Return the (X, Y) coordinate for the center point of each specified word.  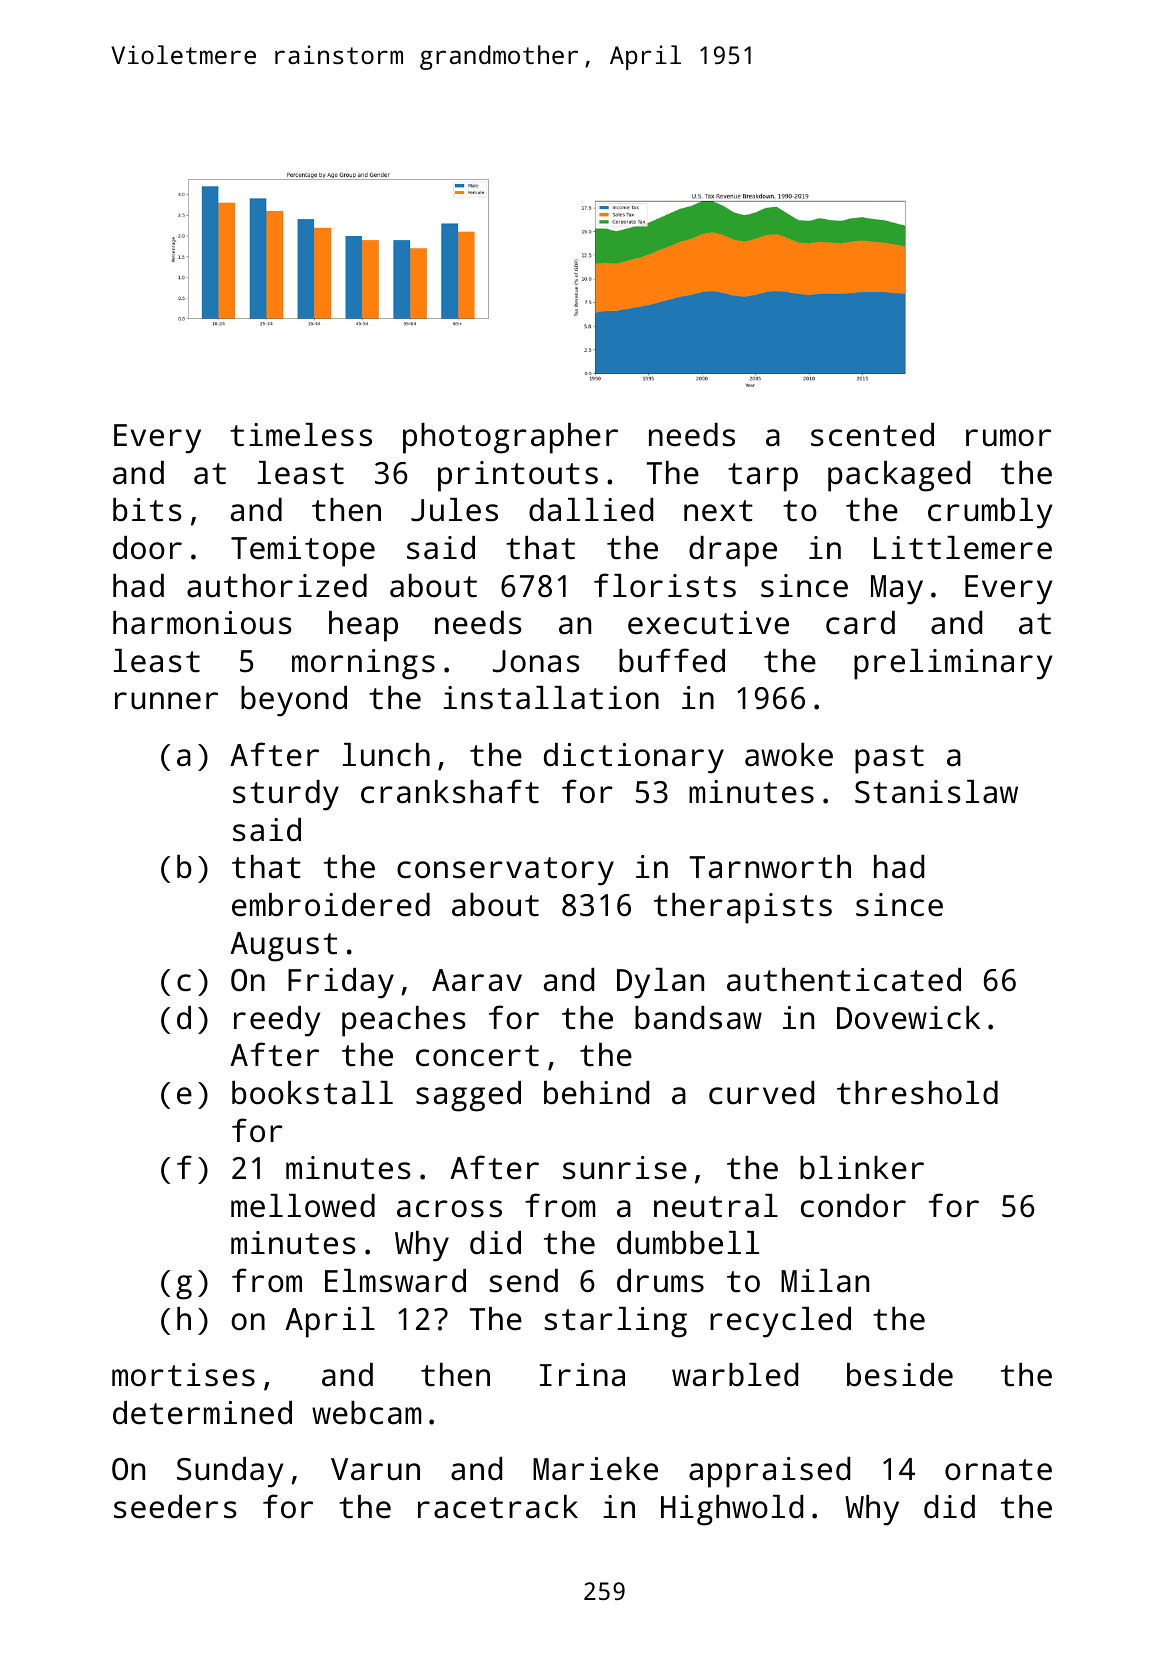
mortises (183, 1375)
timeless (301, 435)
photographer (510, 438)
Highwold (732, 1510)
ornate (998, 1470)
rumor (1008, 438)
